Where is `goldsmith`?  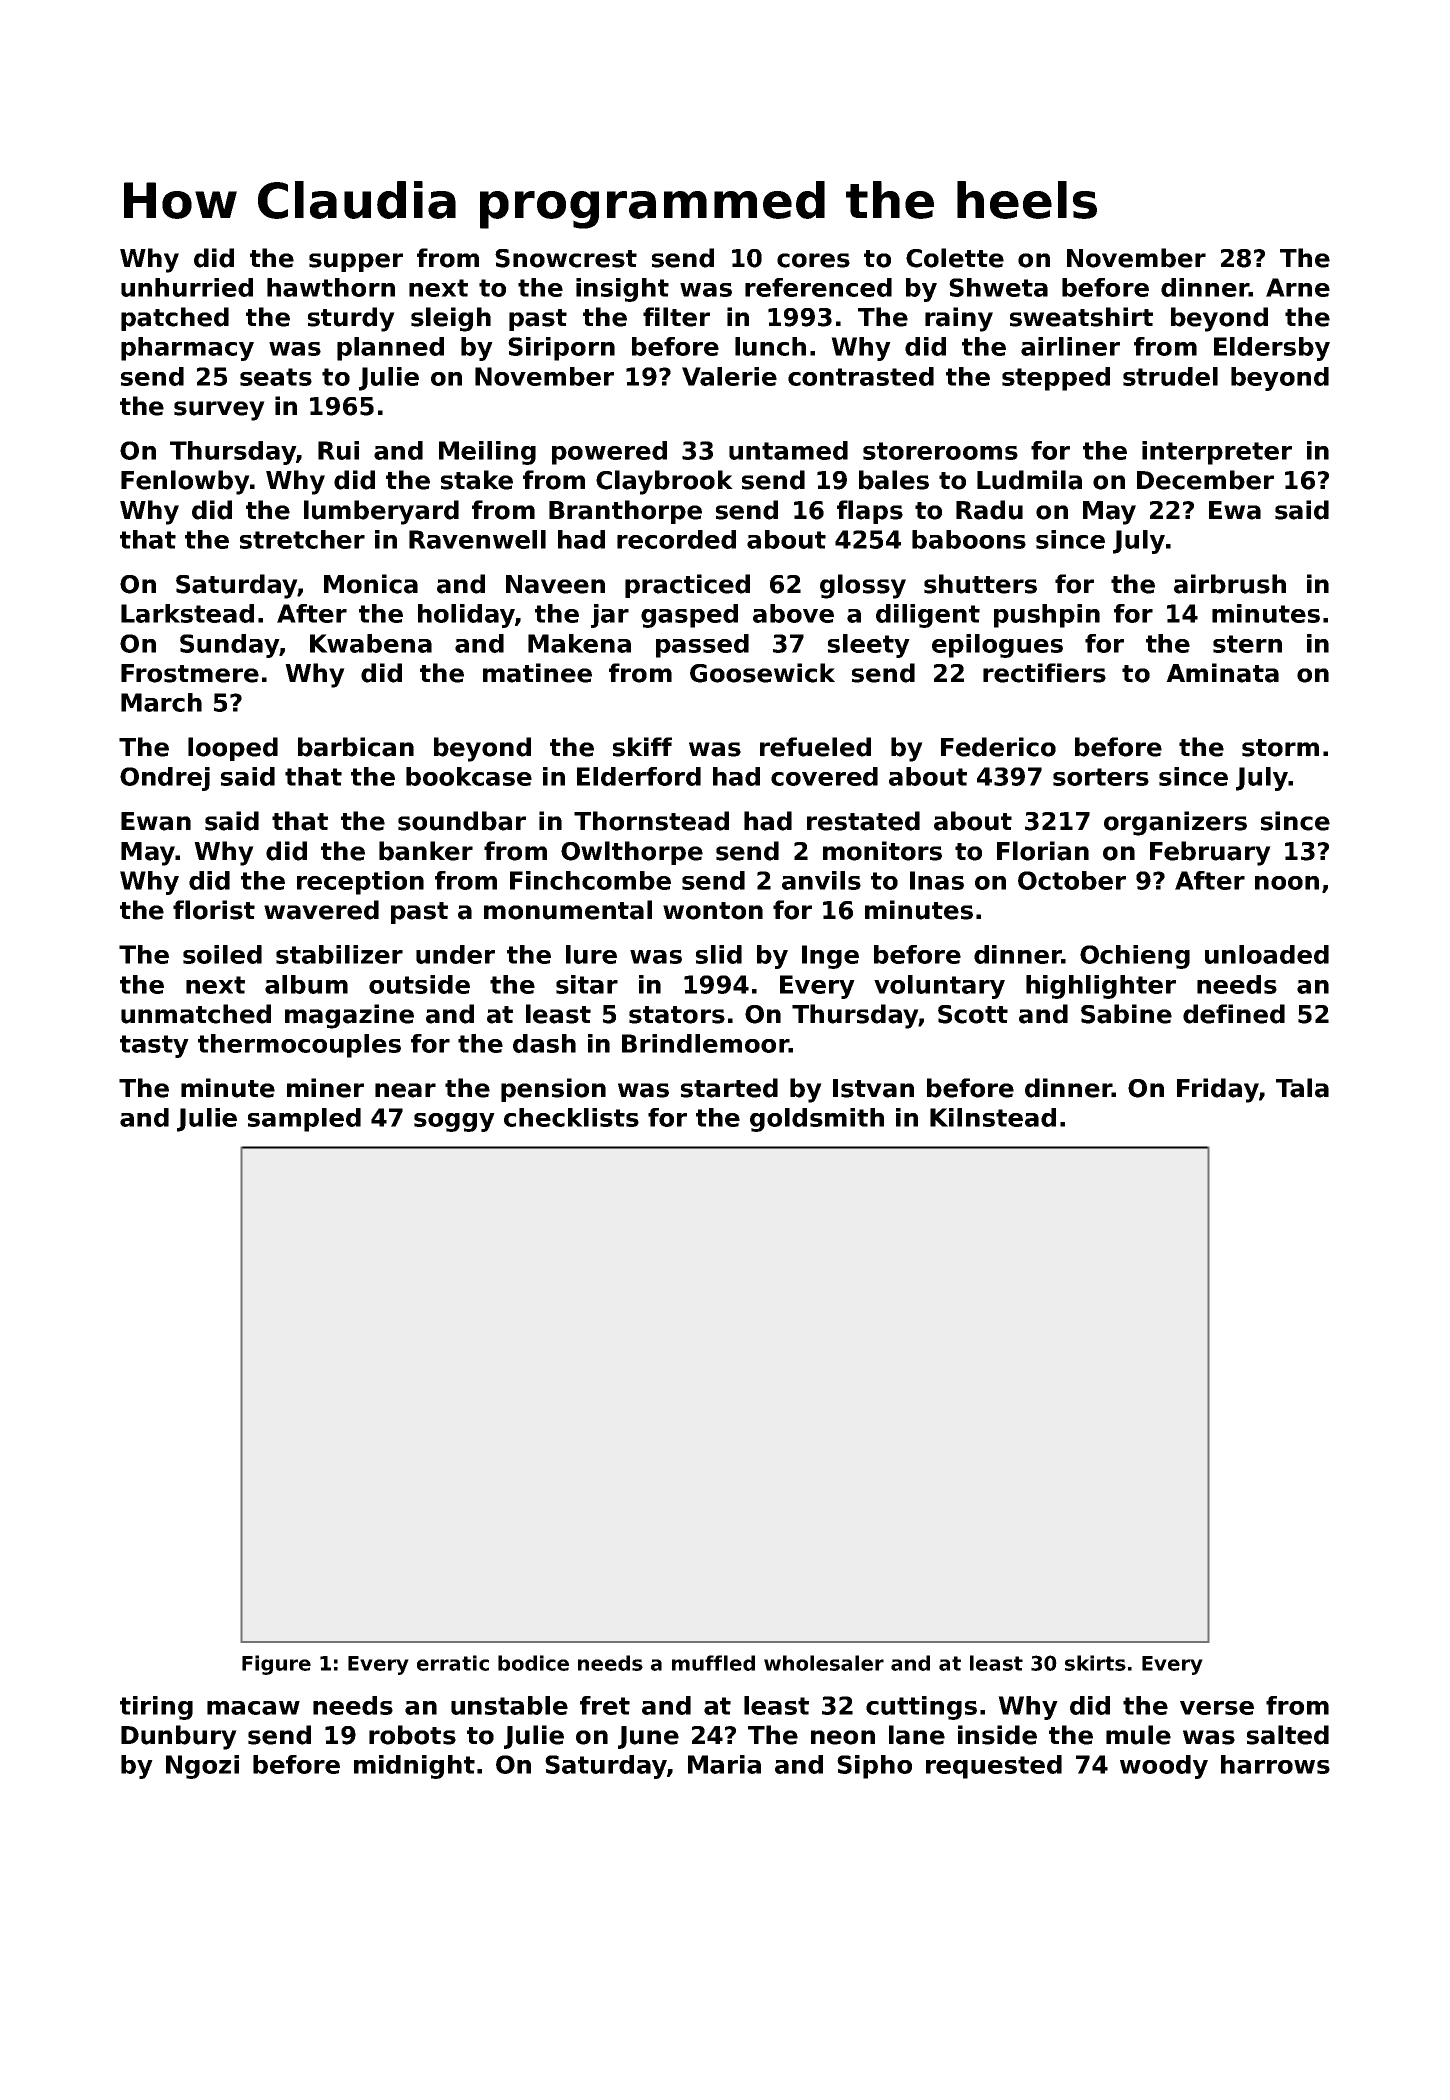
goldsmith is located at coordinates (817, 1120).
